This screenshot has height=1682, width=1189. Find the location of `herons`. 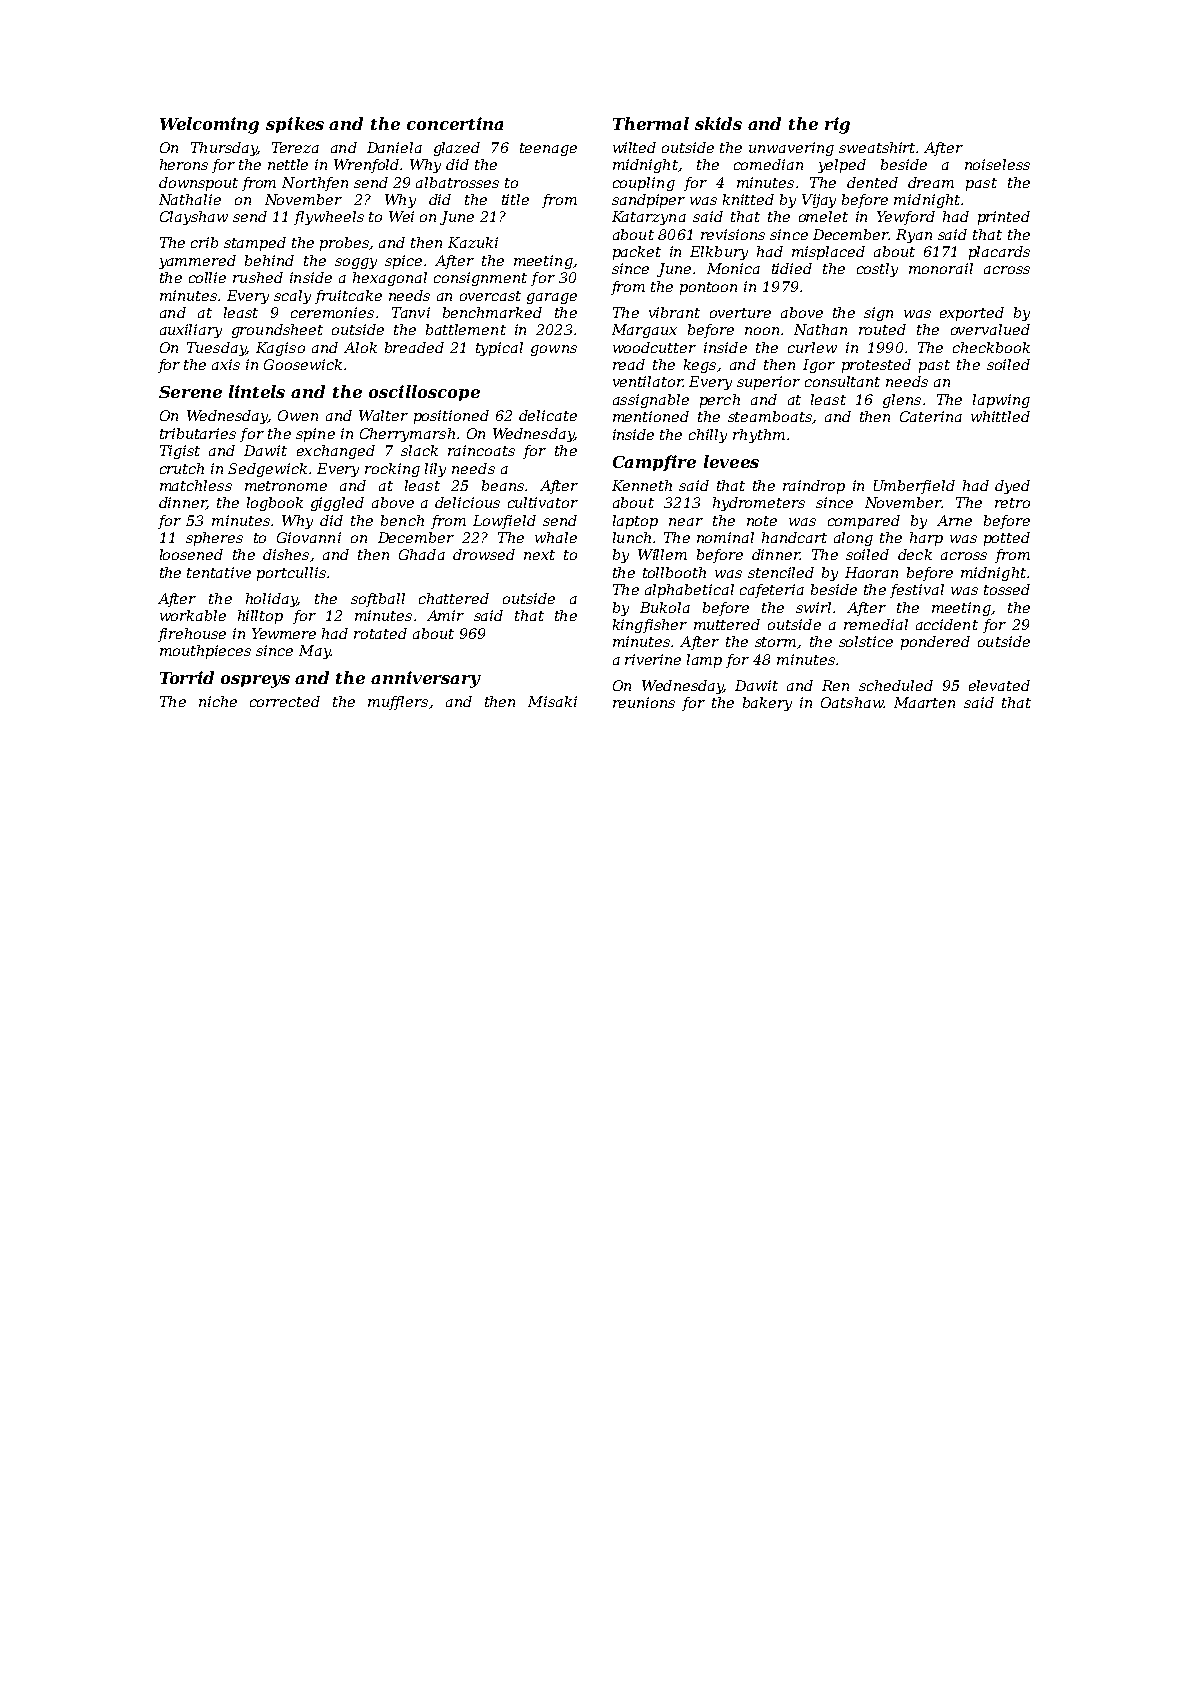

herons is located at coordinates (184, 164).
